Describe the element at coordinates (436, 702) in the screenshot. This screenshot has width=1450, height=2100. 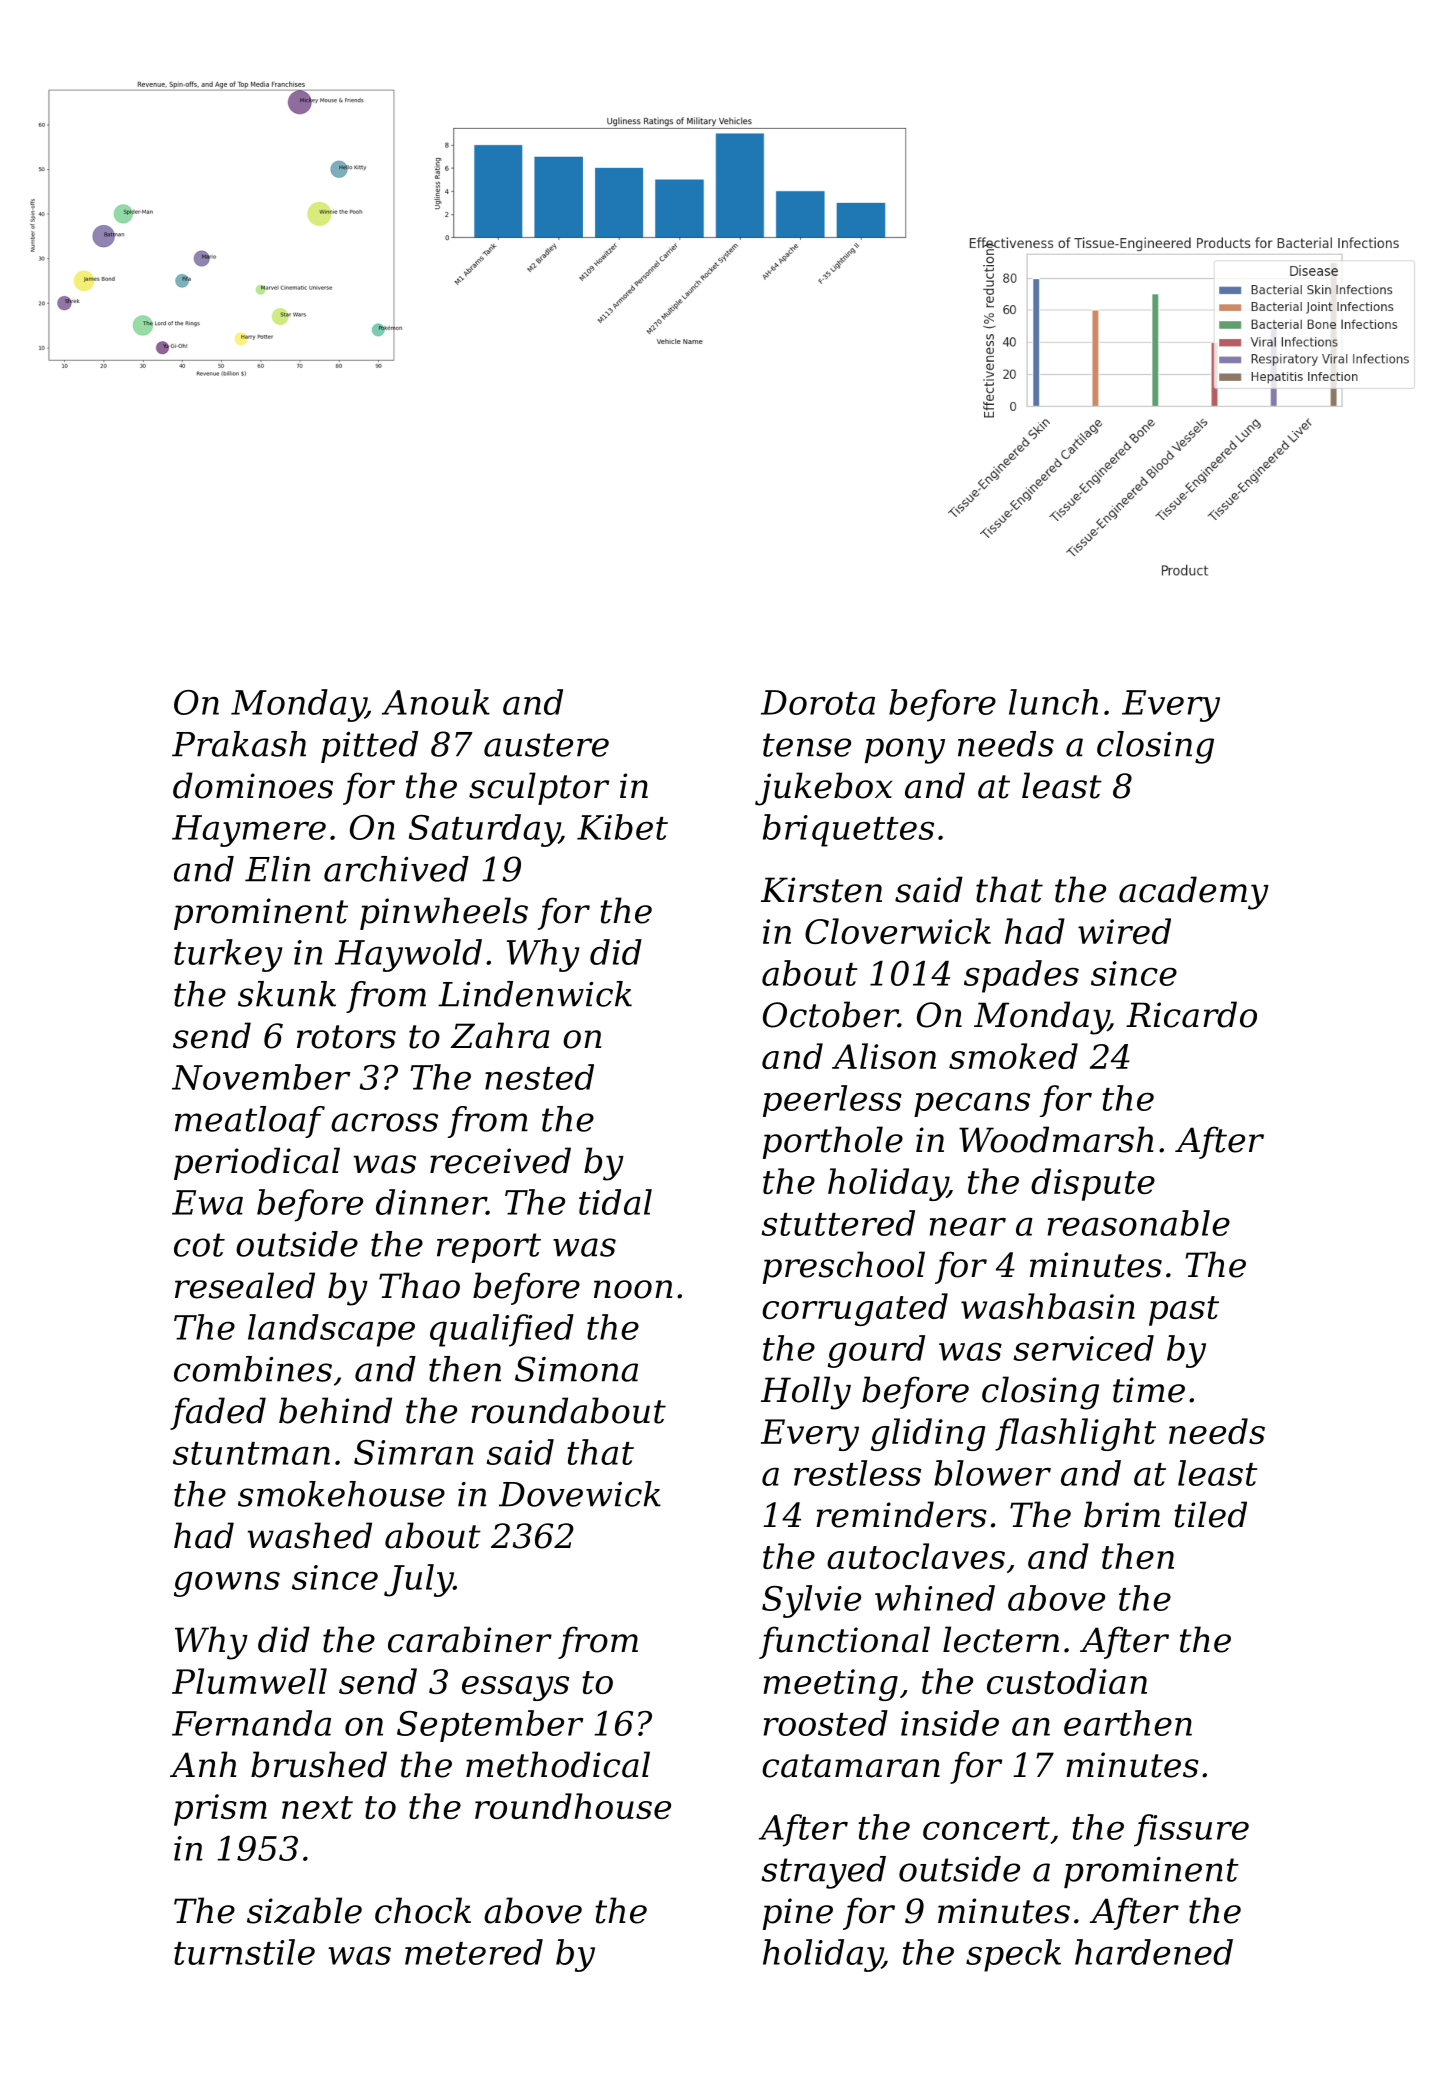
I see `Anouk` at that location.
